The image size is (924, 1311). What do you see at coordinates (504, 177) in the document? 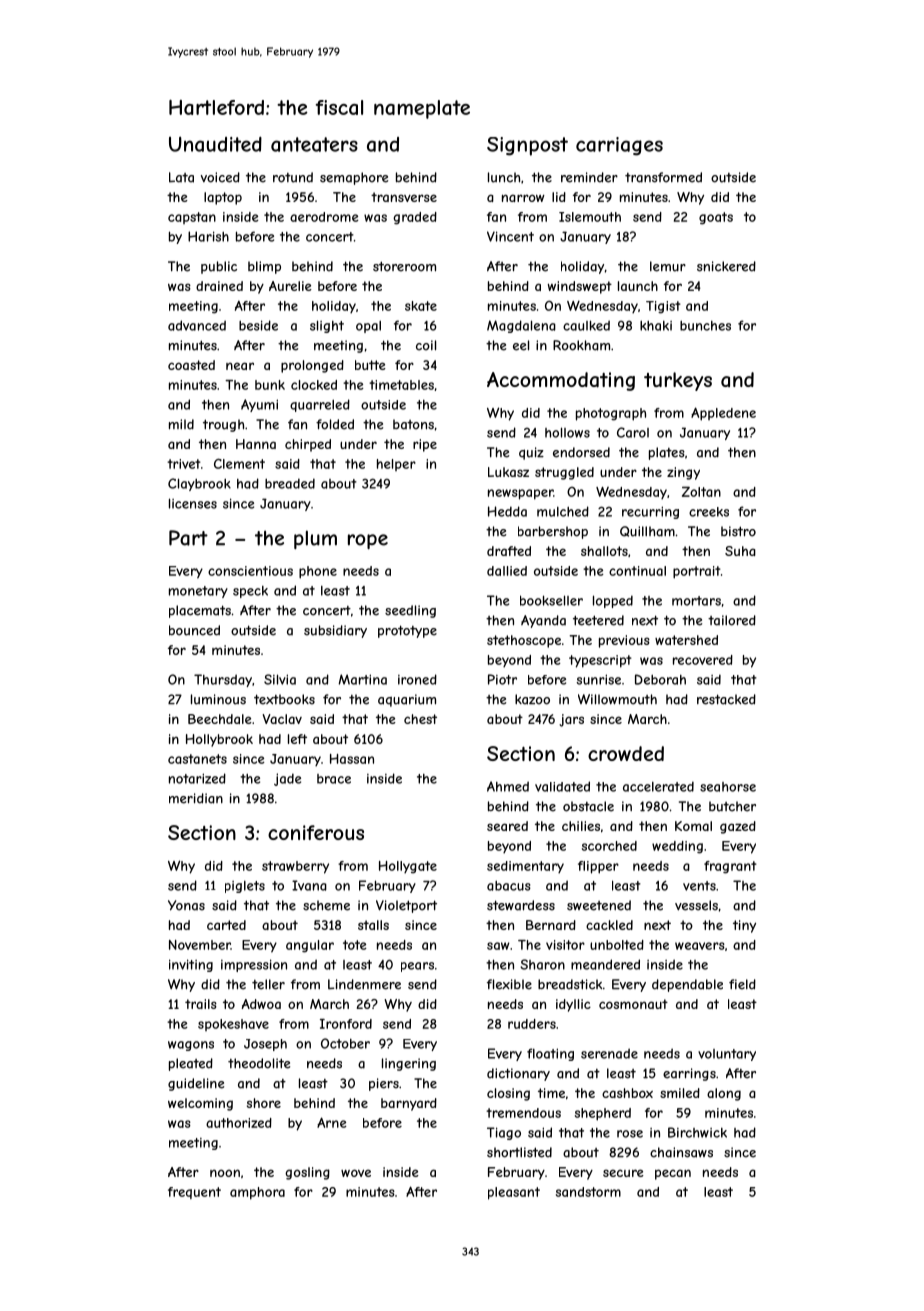
I see `lunch` at bounding box center [504, 177].
